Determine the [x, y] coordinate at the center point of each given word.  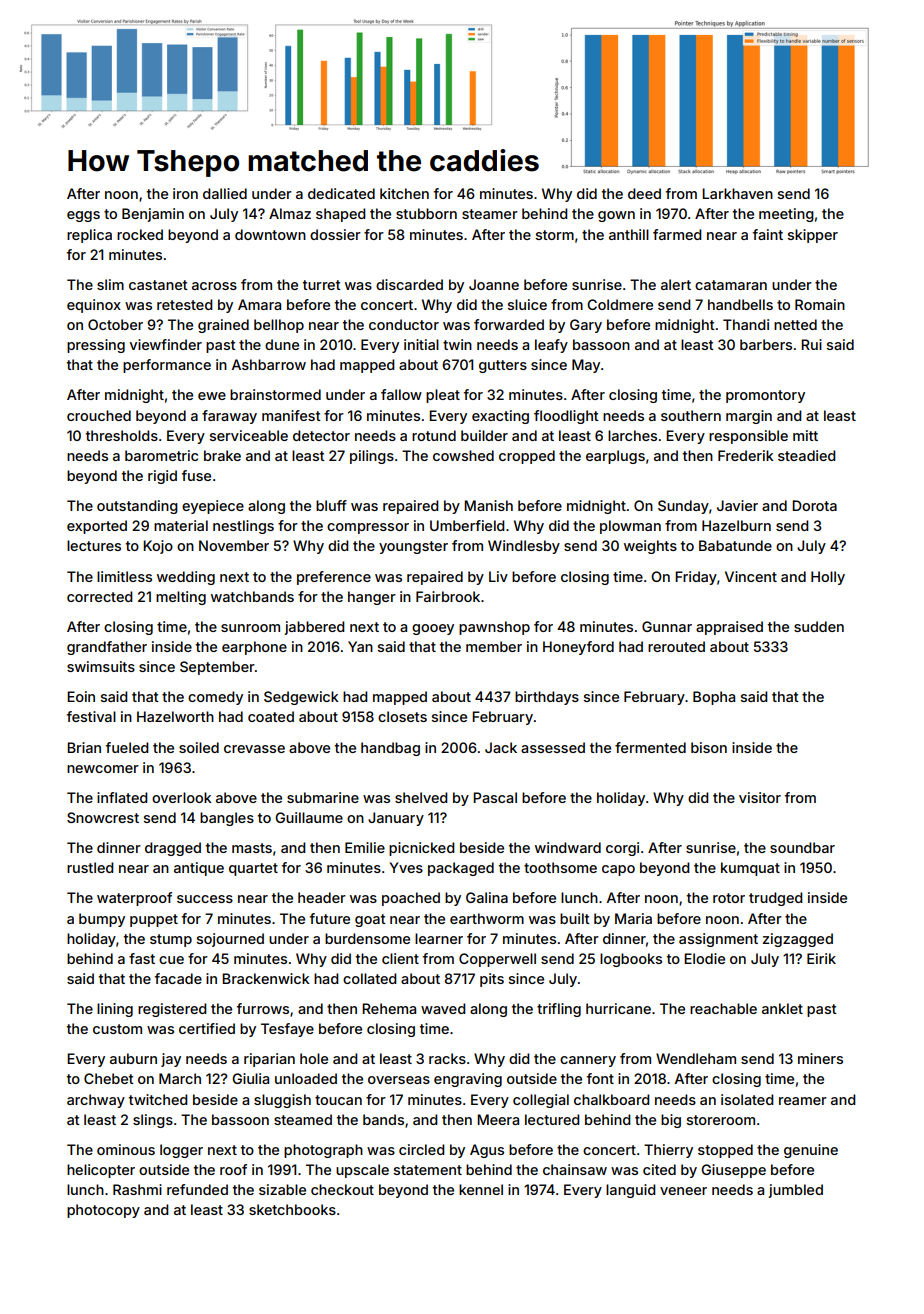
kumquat [750, 869]
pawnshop [494, 628]
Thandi [746, 324]
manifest [291, 415]
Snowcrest [103, 817]
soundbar [802, 847]
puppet [154, 920]
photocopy [103, 1211]
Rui [811, 344]
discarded [409, 284]
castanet [158, 285]
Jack [501, 747]
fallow [401, 394]
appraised [729, 628]
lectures [94, 545]
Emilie [365, 847]
